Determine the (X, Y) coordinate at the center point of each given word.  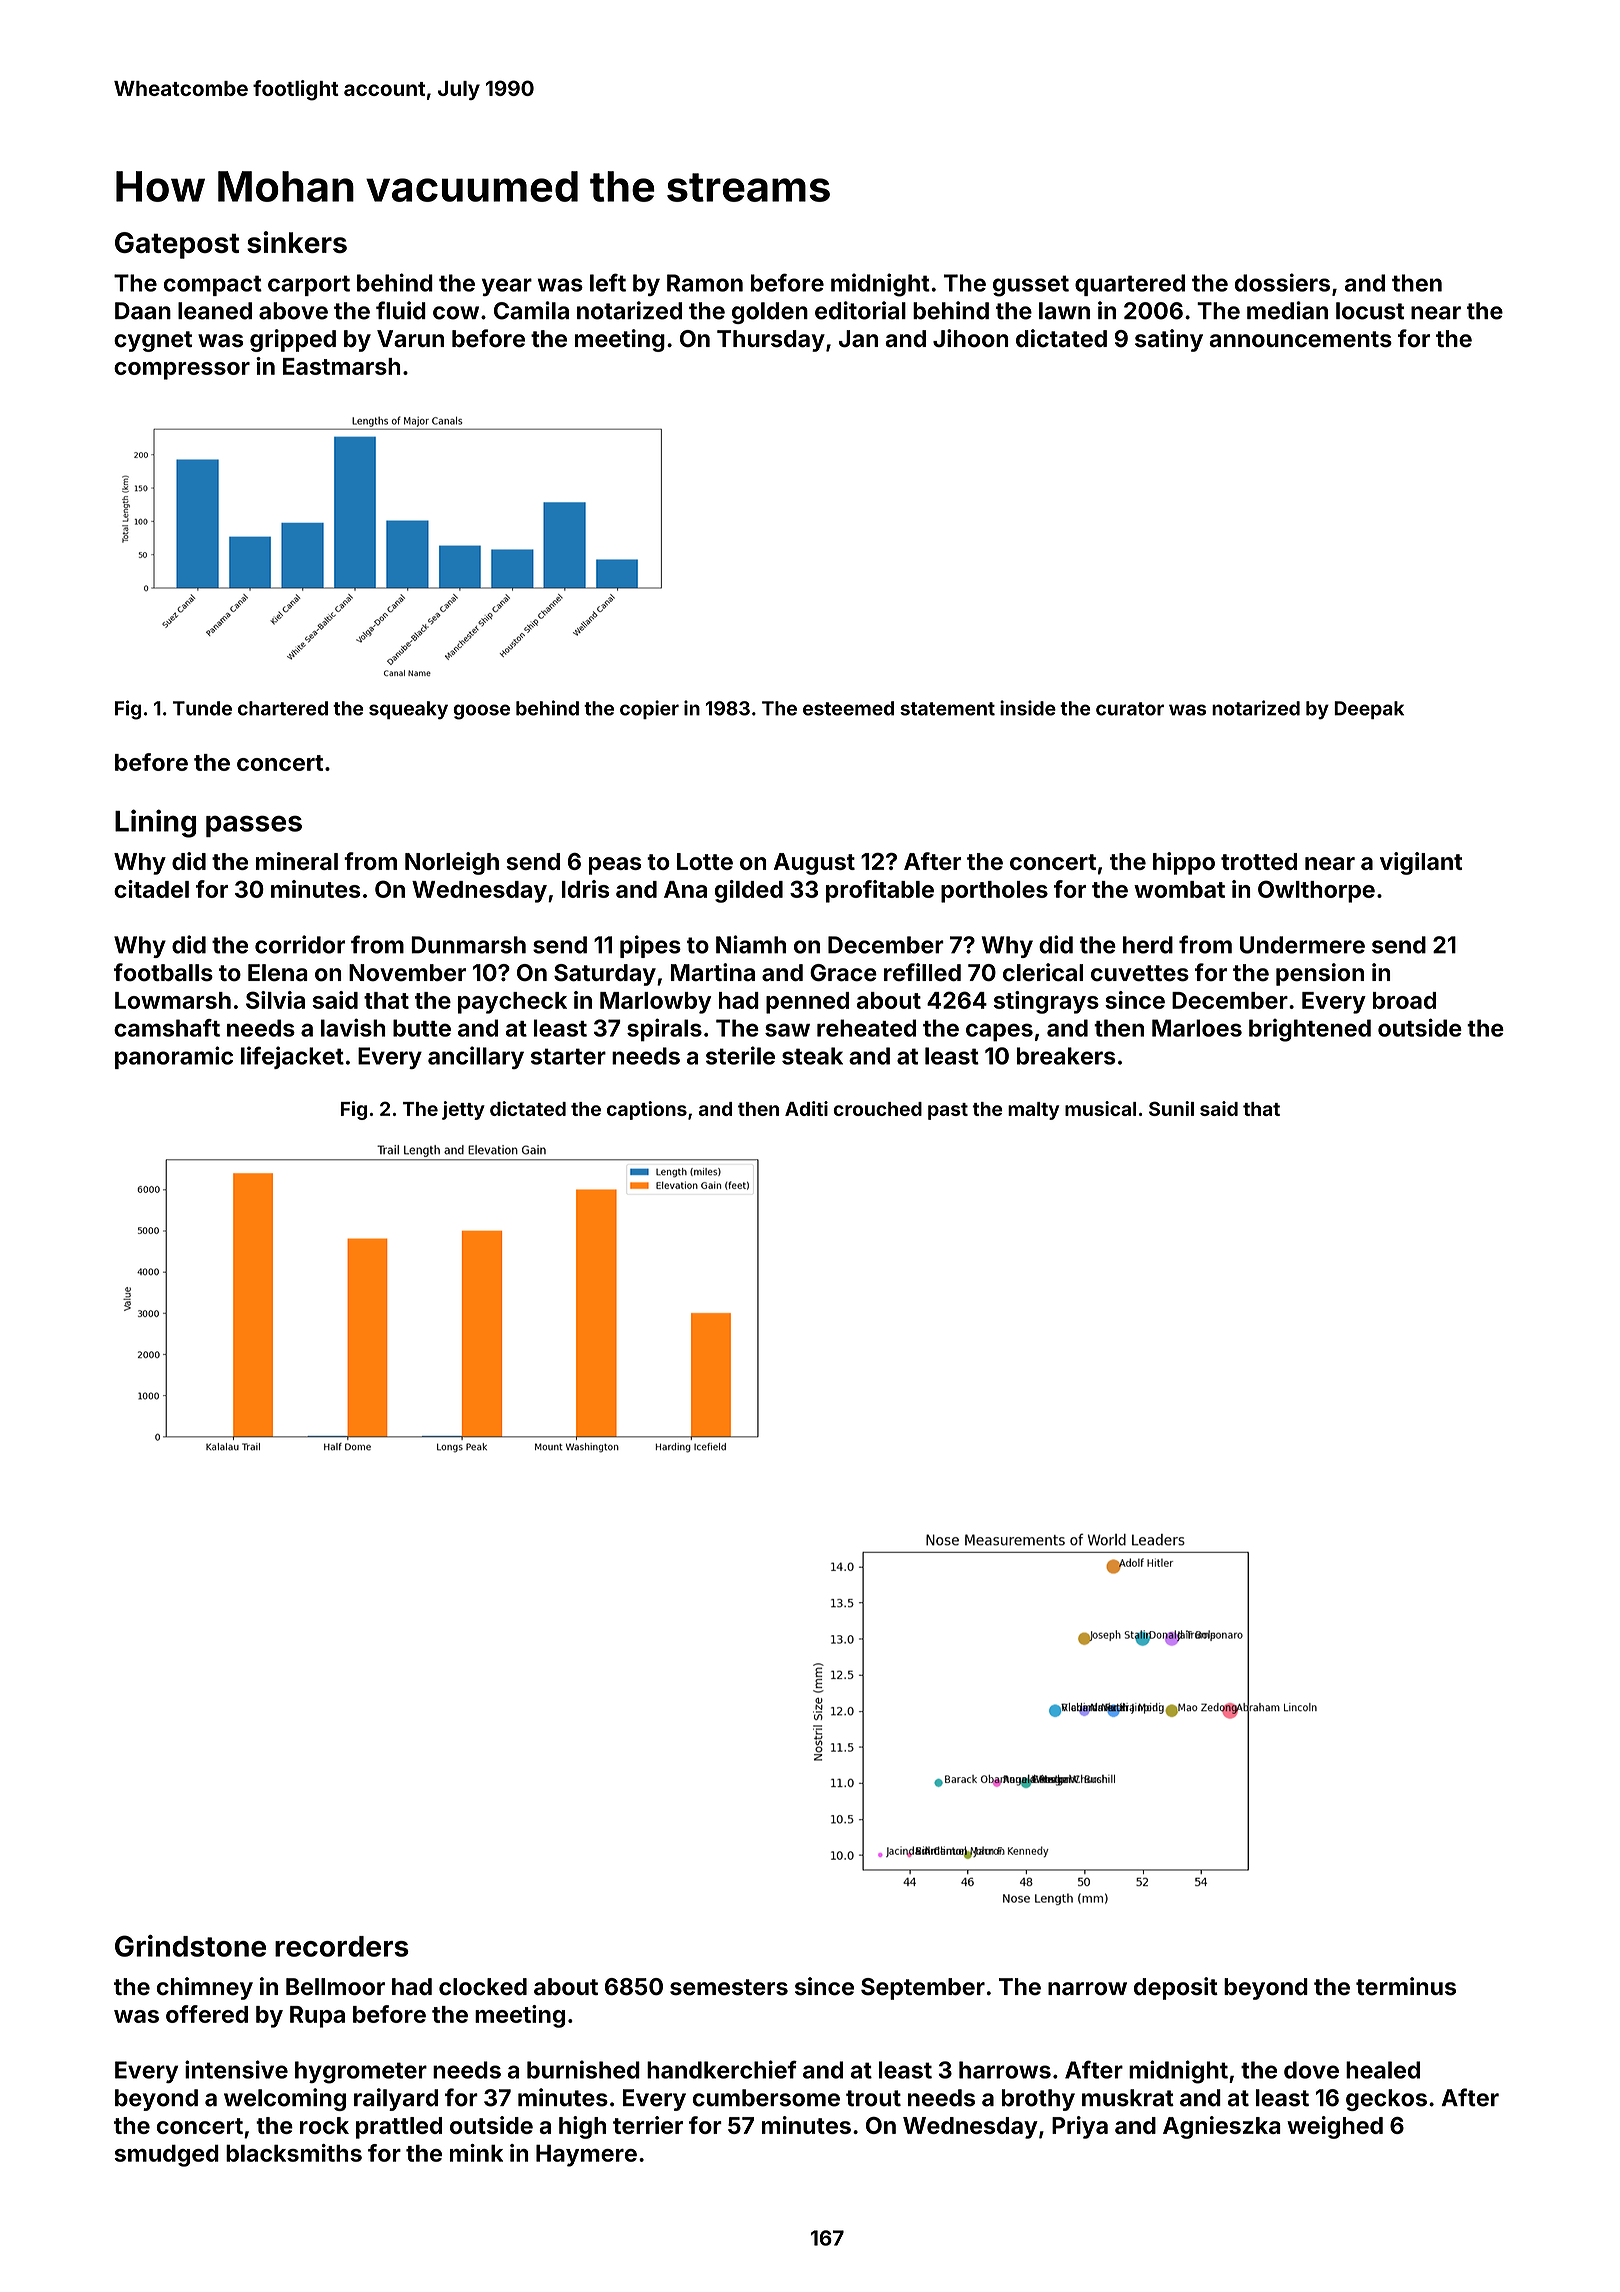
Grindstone (190, 1946)
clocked (483, 1987)
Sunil (1171, 1108)
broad (1404, 1000)
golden (770, 313)
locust (1370, 311)
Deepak (1369, 710)
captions (647, 1110)
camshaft (167, 1028)
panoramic (174, 1057)
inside (1028, 708)
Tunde (202, 708)
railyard (396, 2099)
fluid (401, 310)
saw (787, 1030)
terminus (1406, 1986)
